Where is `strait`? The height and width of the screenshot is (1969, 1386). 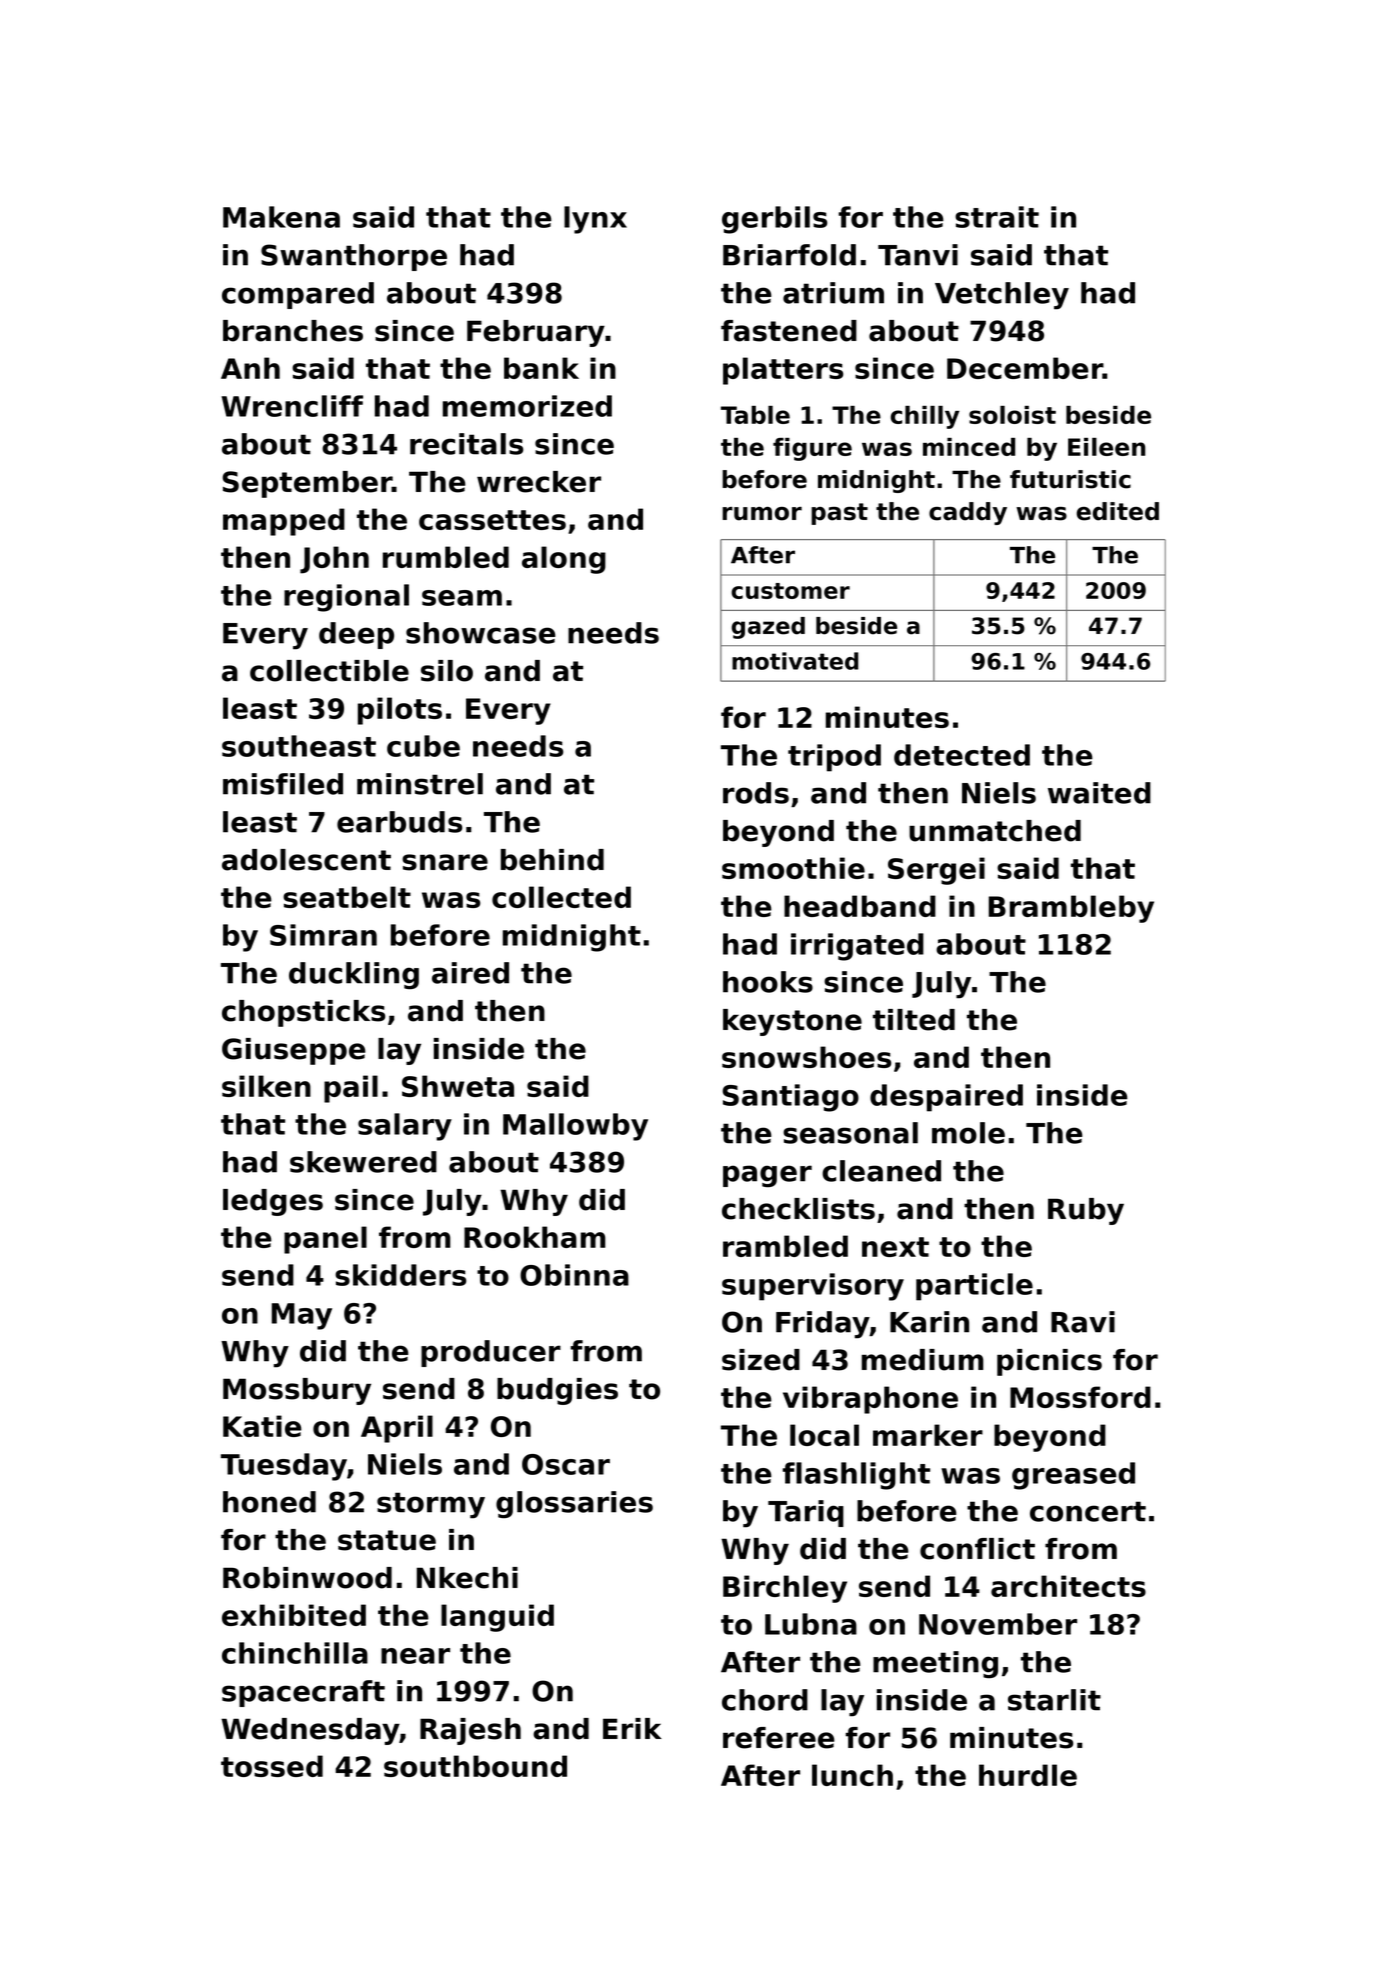 strait is located at coordinates (997, 217).
